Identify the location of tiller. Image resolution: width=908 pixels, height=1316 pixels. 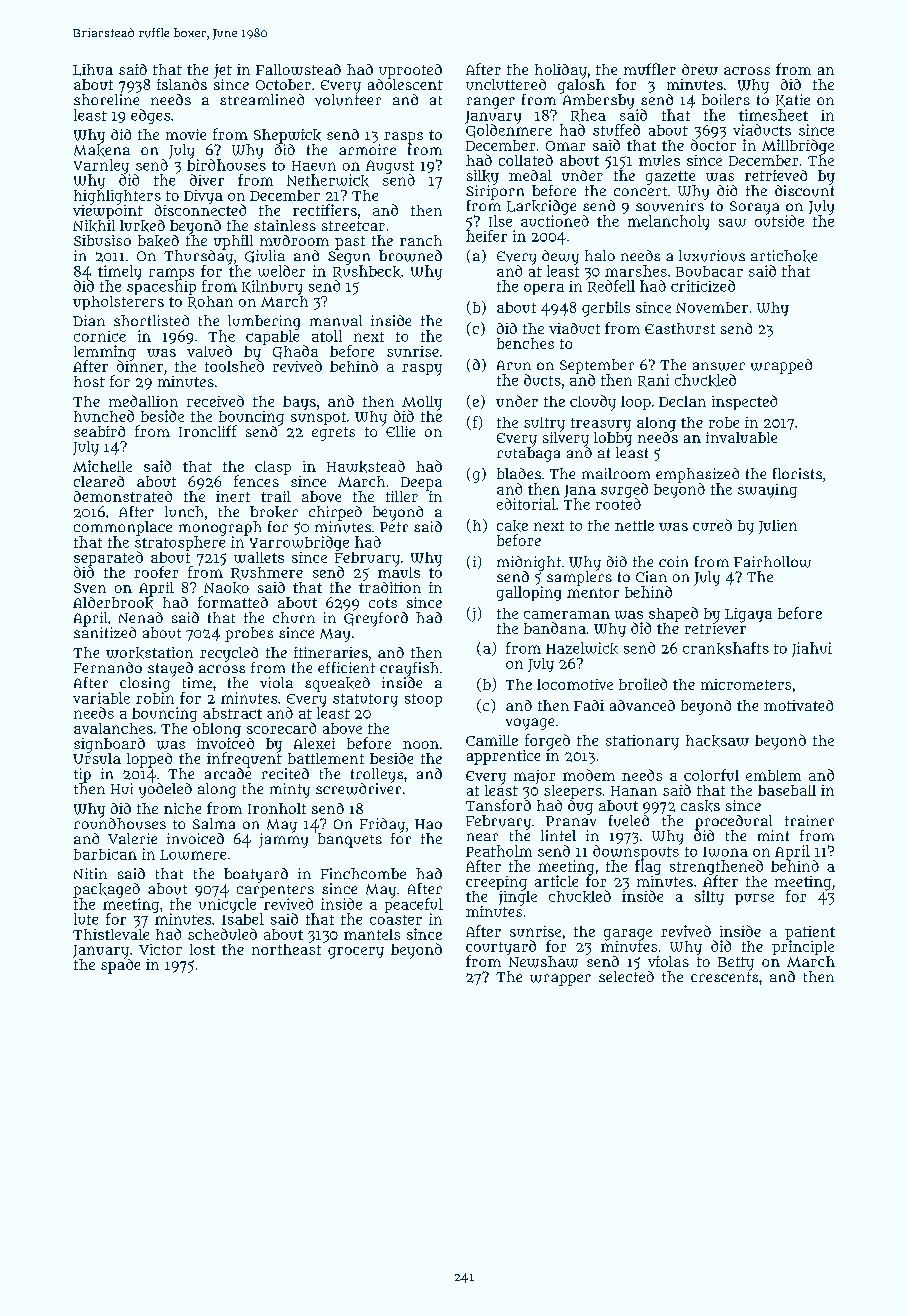
(402, 496).
